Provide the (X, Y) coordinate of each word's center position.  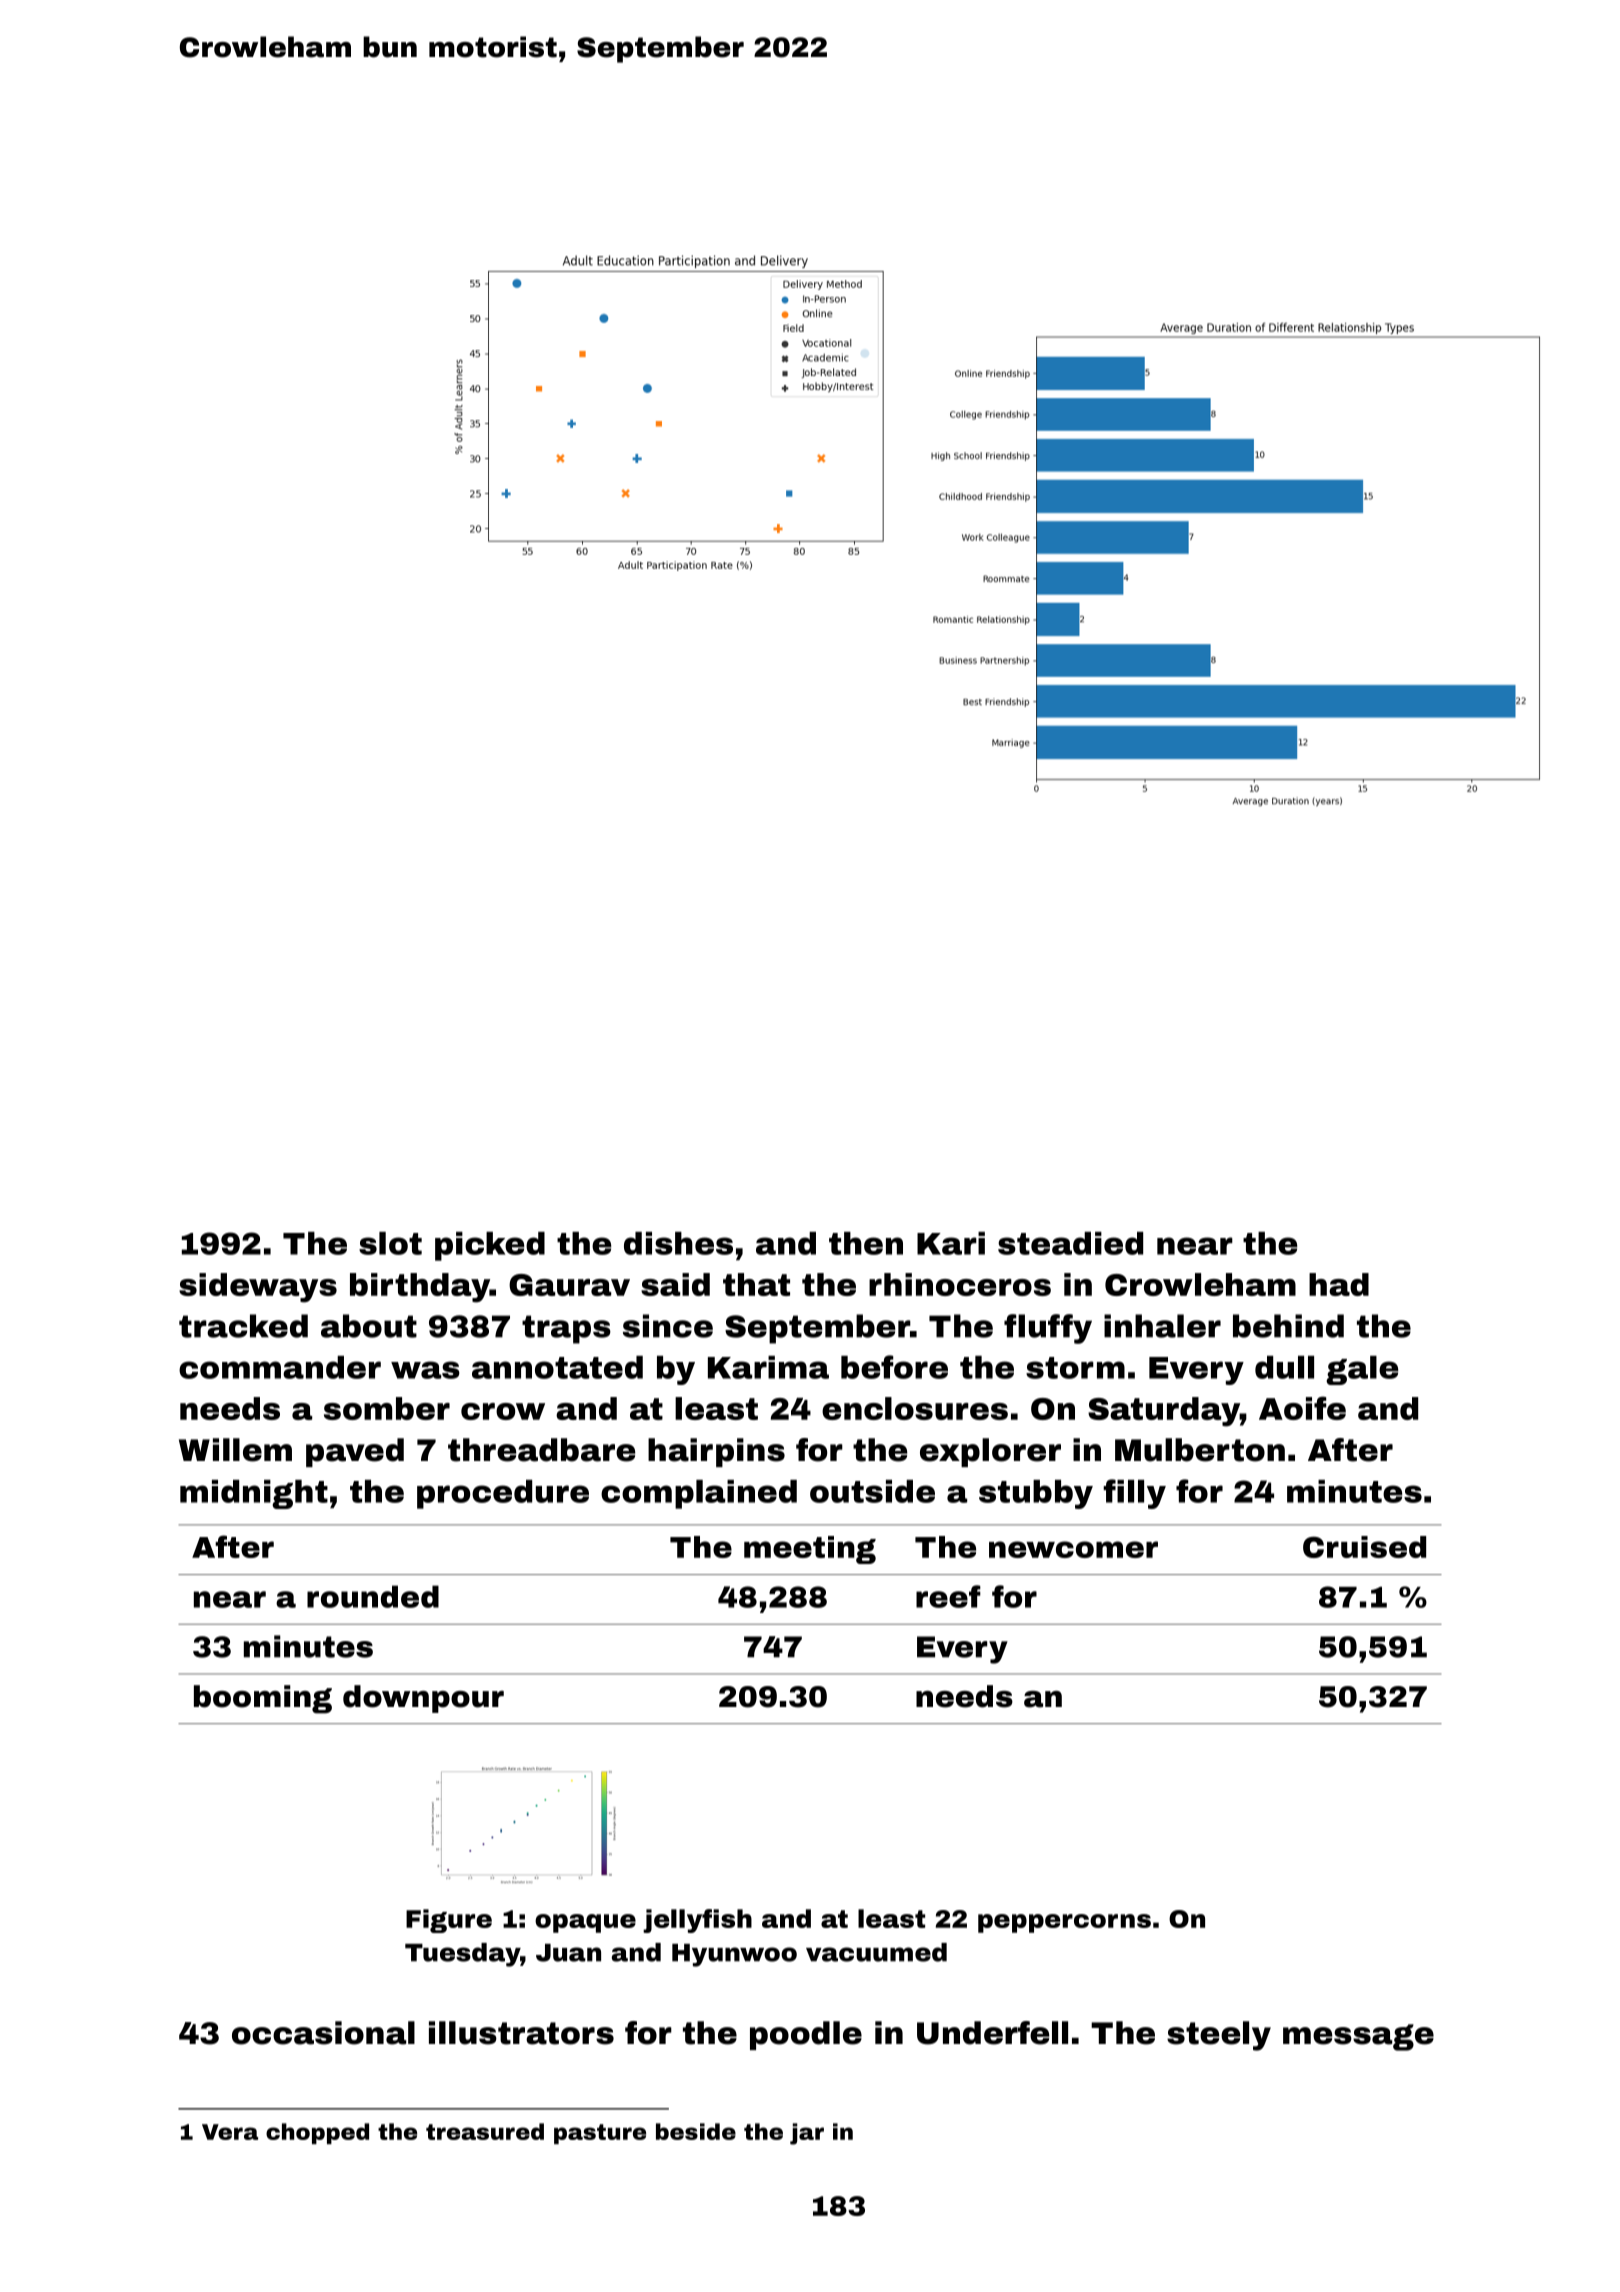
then (866, 1243)
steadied (1070, 1243)
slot (390, 1243)
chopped (317, 2133)
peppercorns (1064, 1923)
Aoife (1302, 1408)
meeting (810, 1550)
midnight (254, 1494)
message (1358, 2037)
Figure (449, 1921)
